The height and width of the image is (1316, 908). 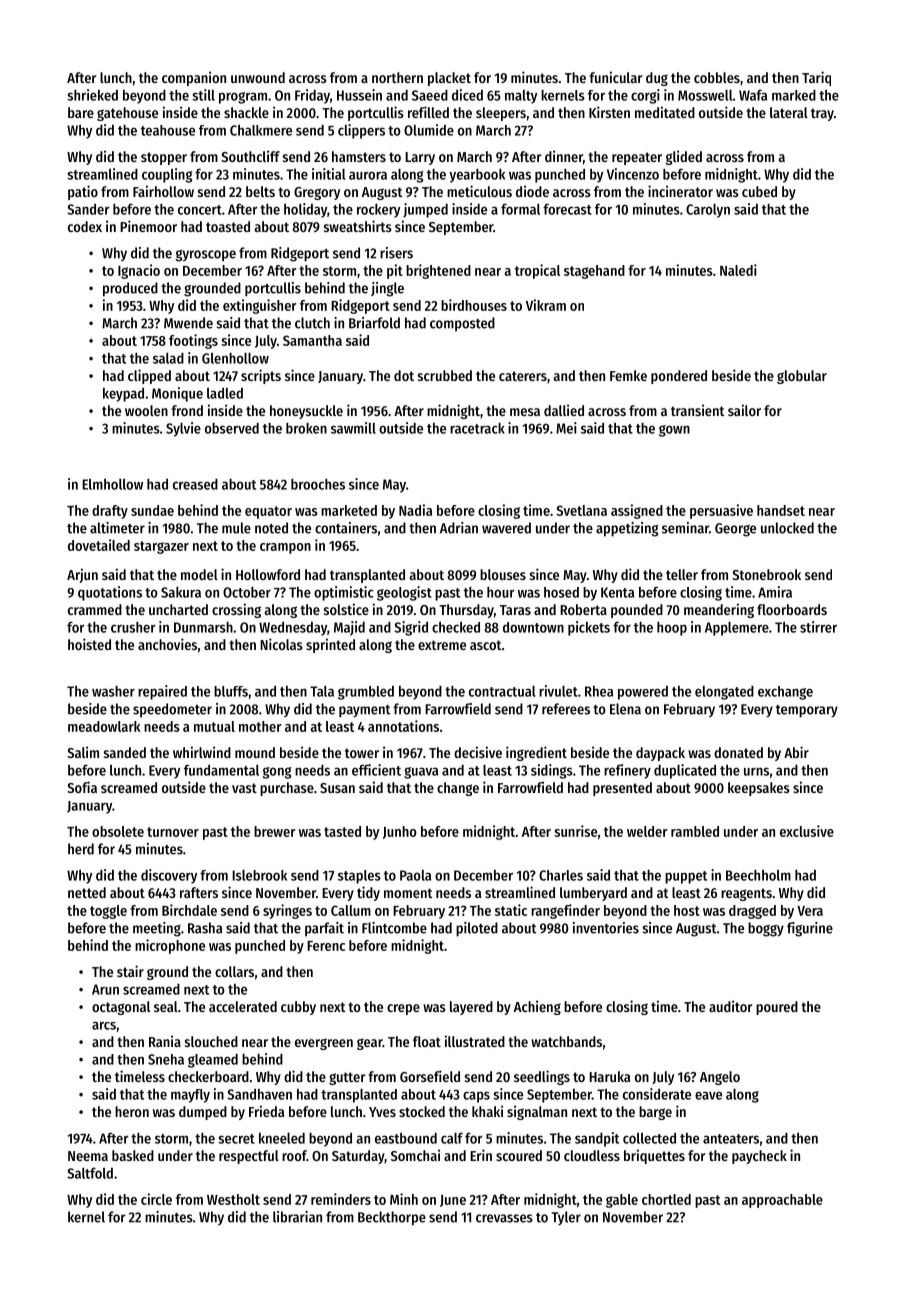 What do you see at coordinates (104, 1025) in the image?
I see `arcs` at bounding box center [104, 1025].
